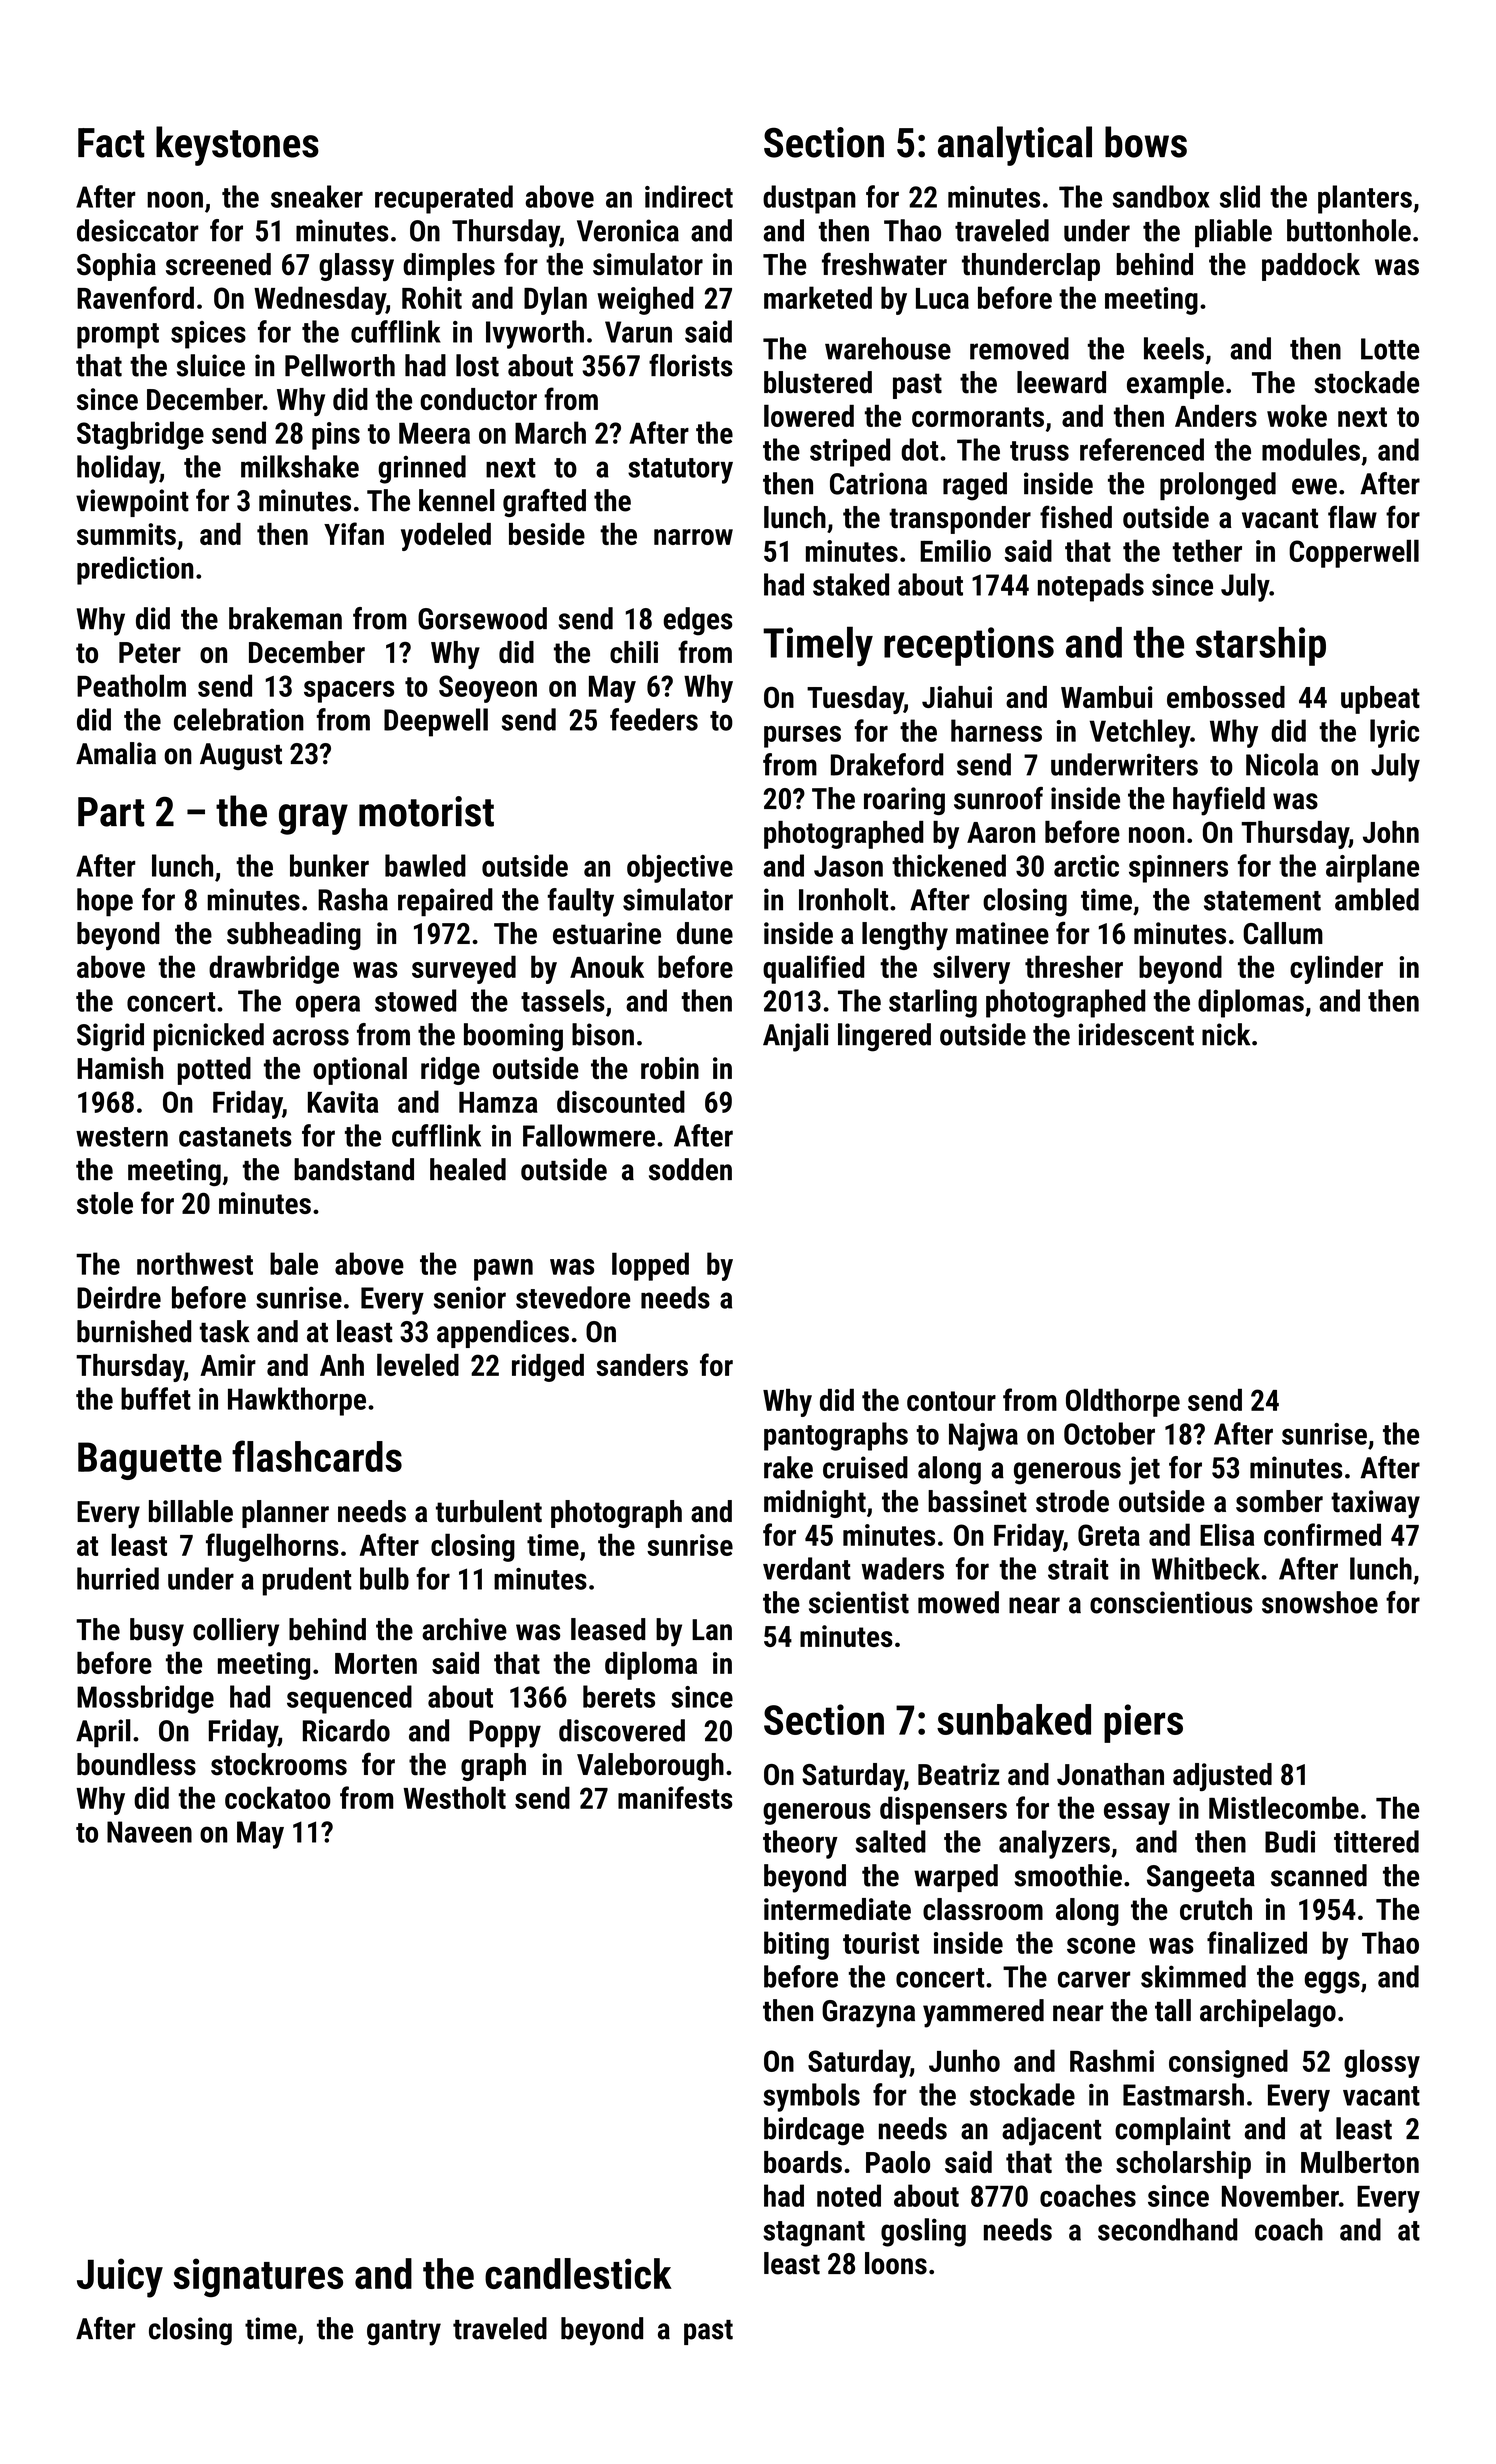 The height and width of the screenshot is (2464, 1496). Describe the element at coordinates (239, 719) in the screenshot. I see `celebration` at that location.
